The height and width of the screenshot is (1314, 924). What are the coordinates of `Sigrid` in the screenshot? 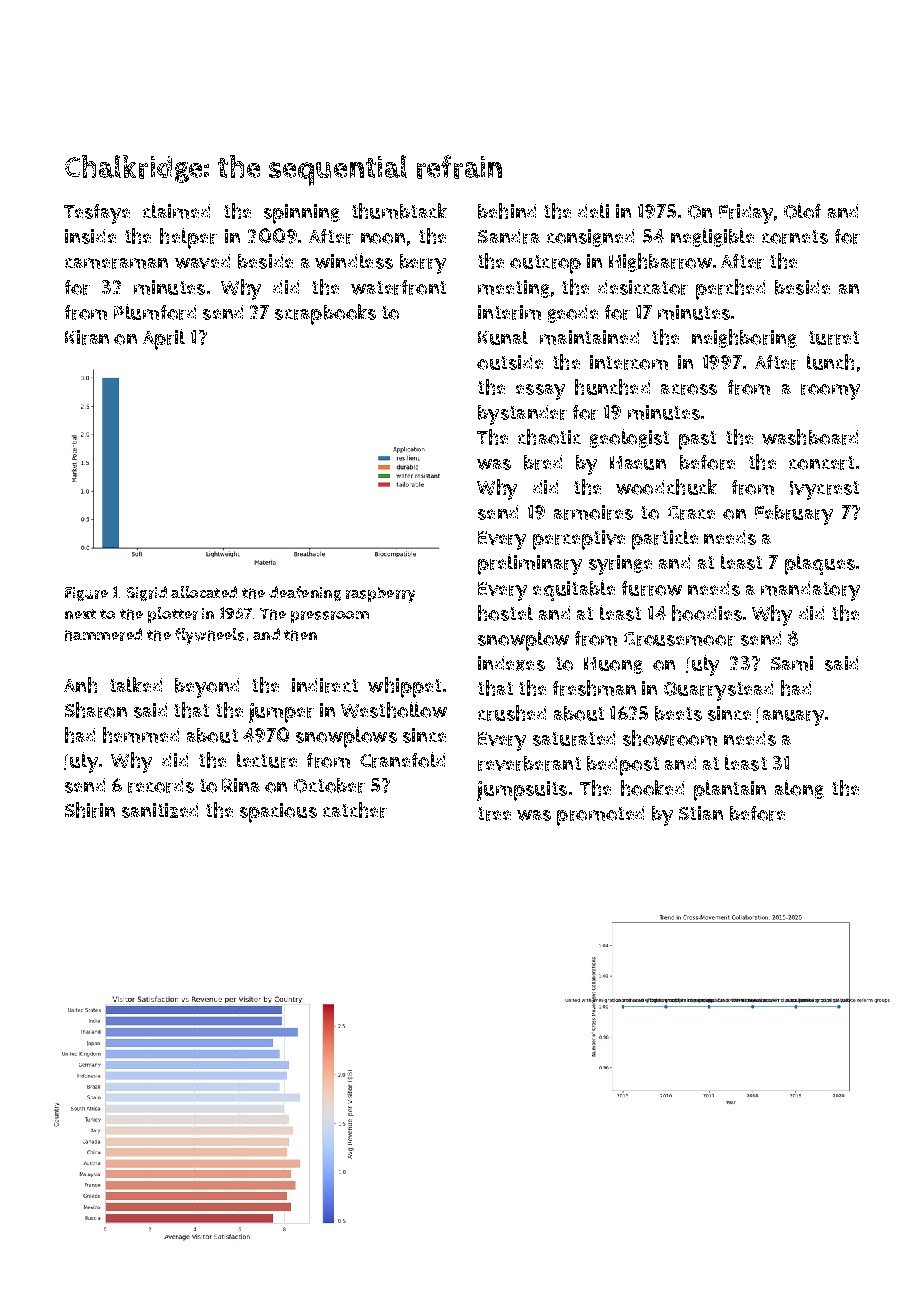 It's located at (147, 593).
